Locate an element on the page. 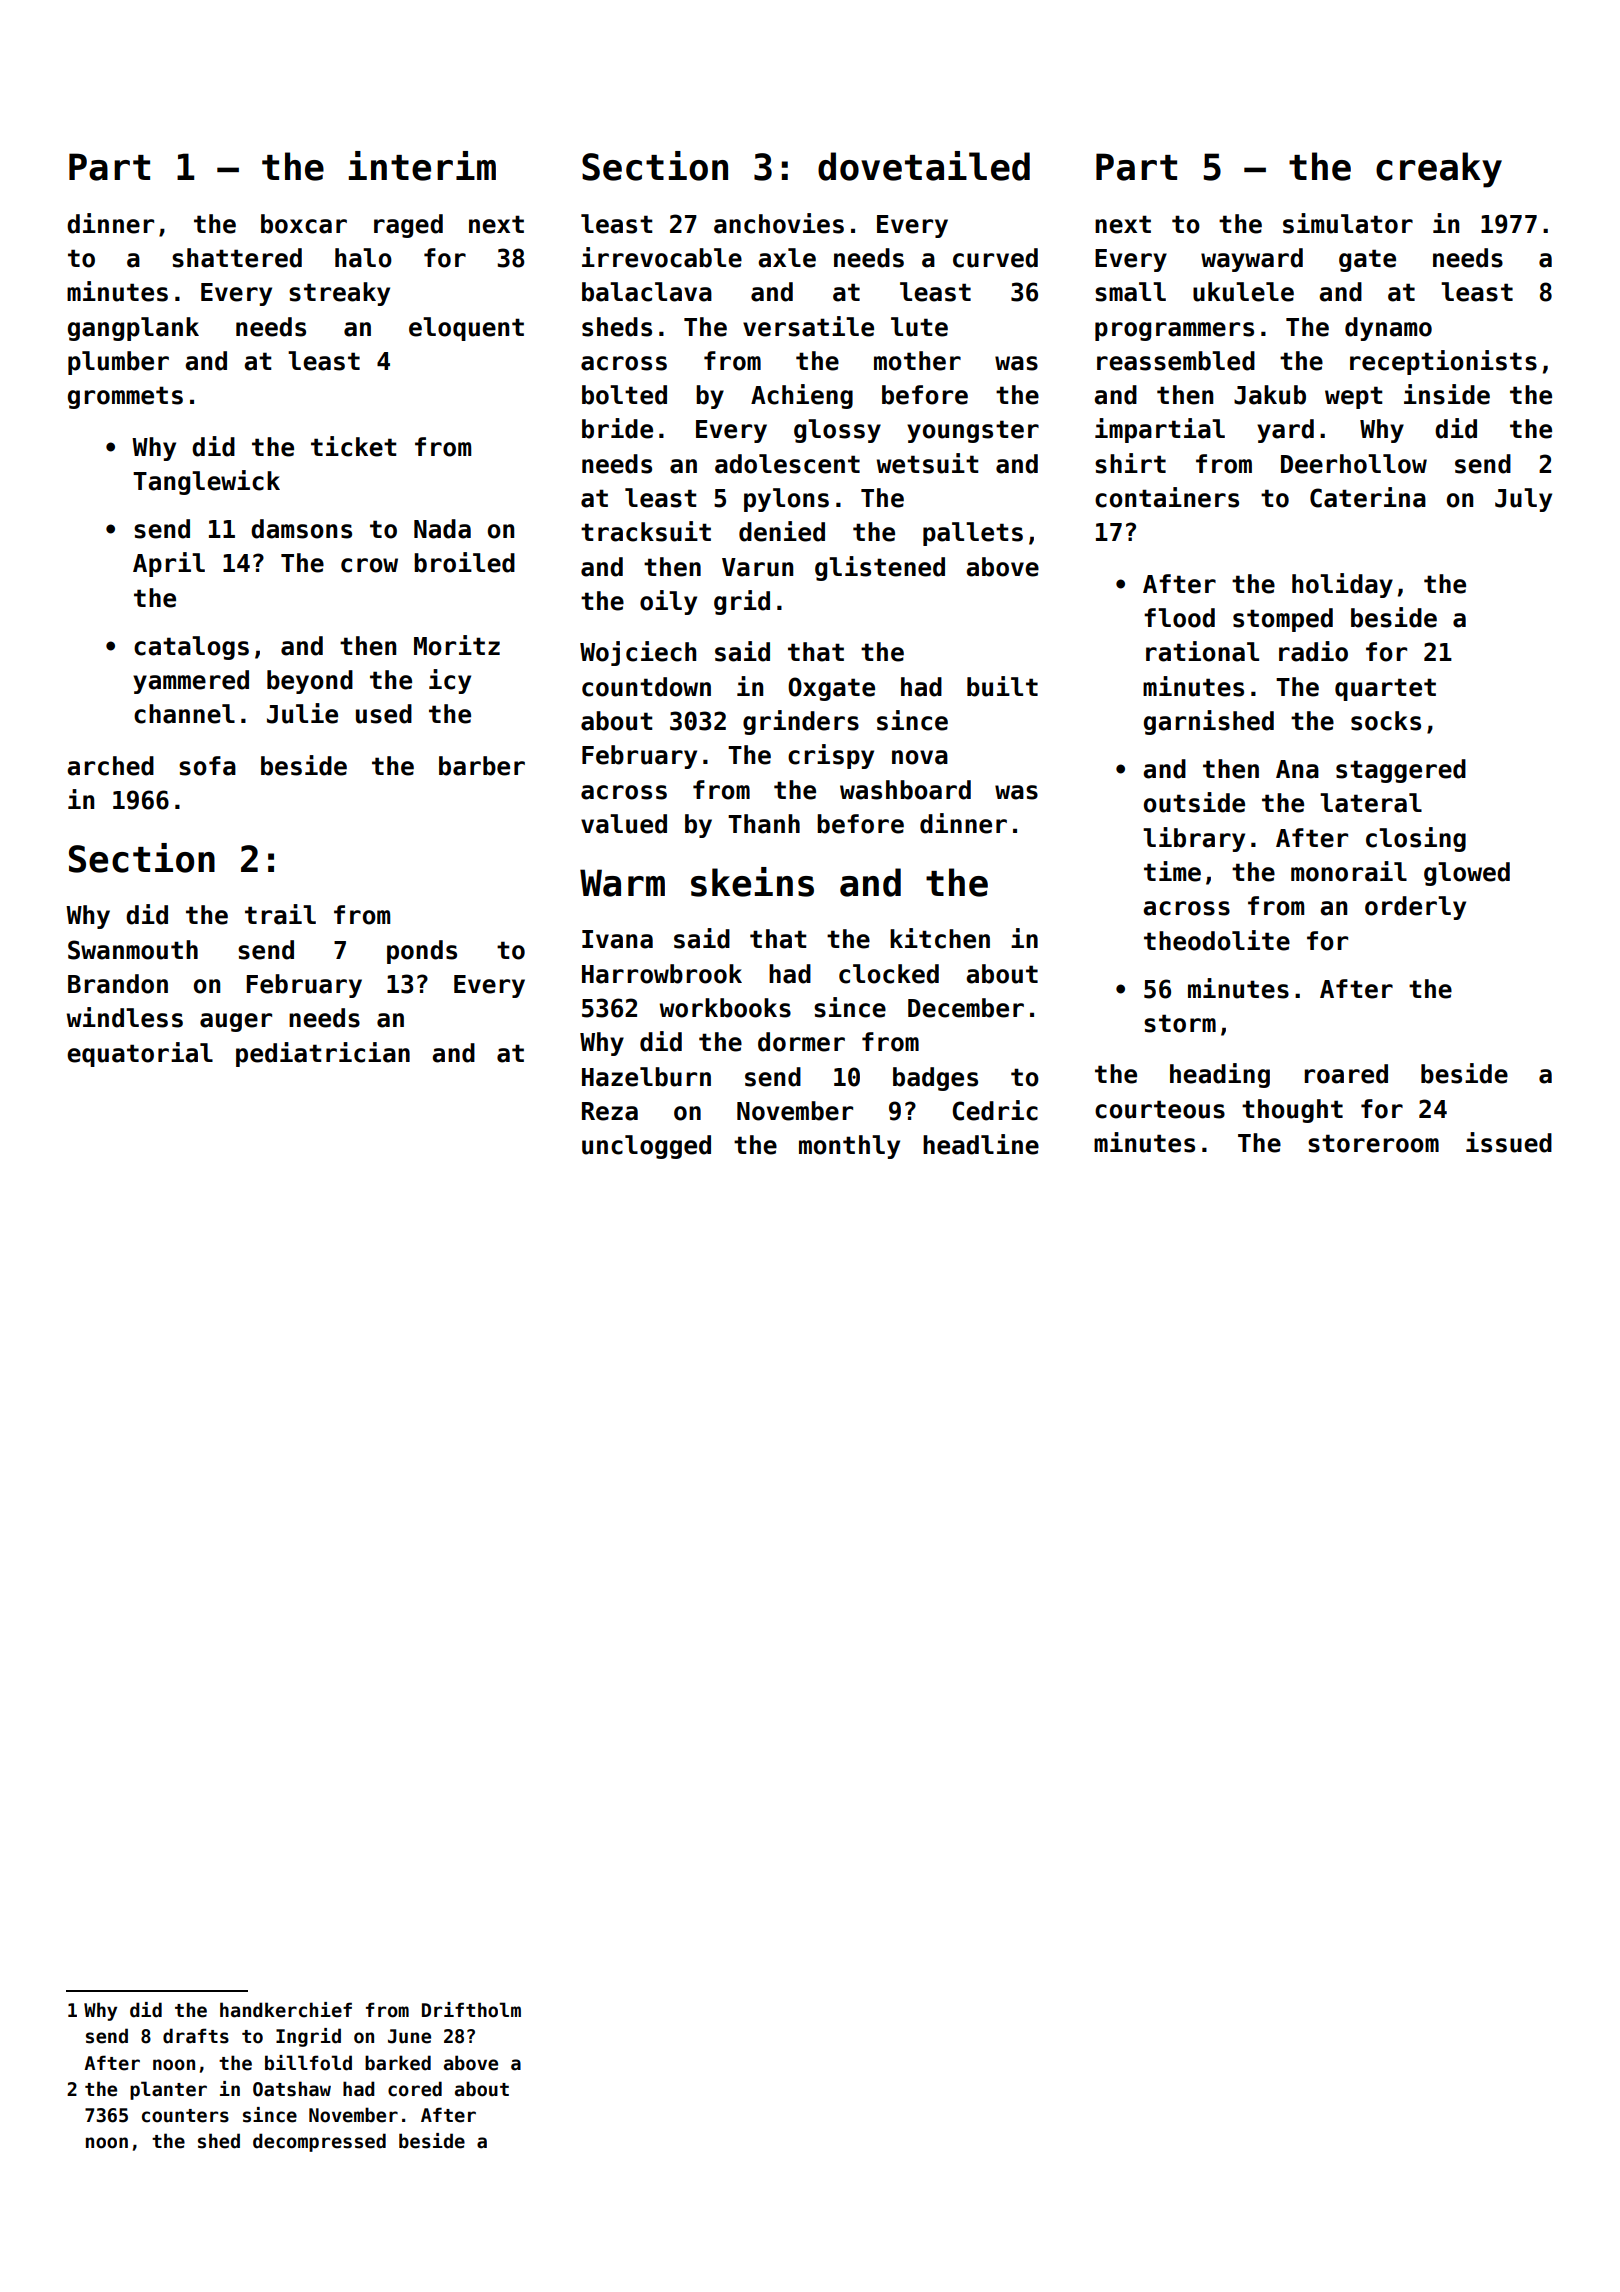 The height and width of the page is (2292, 1620). quartet is located at coordinates (1385, 689).
